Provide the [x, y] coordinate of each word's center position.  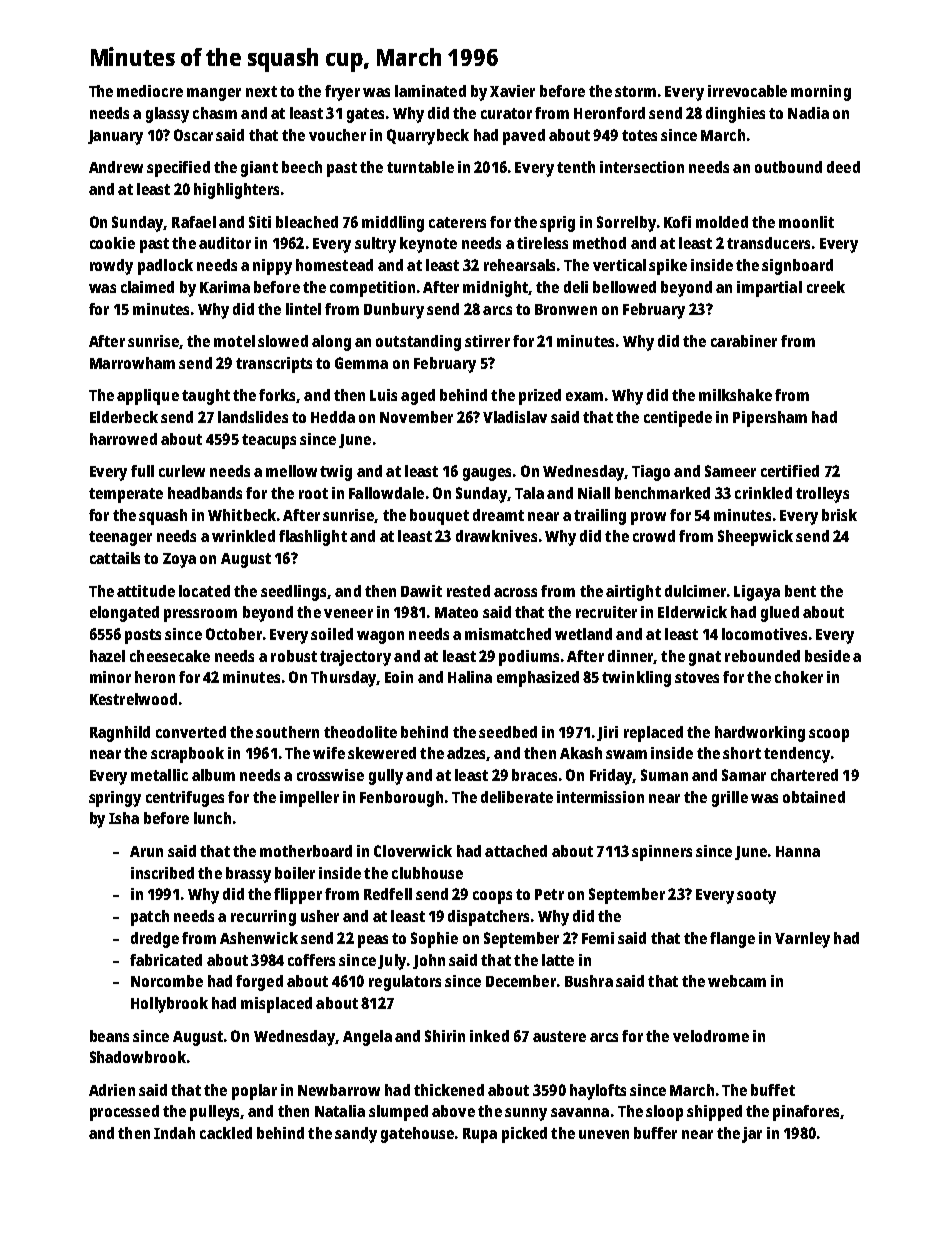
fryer [342, 93]
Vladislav [515, 417]
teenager [120, 538]
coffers [311, 960]
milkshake [735, 395]
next [261, 91]
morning [821, 93]
